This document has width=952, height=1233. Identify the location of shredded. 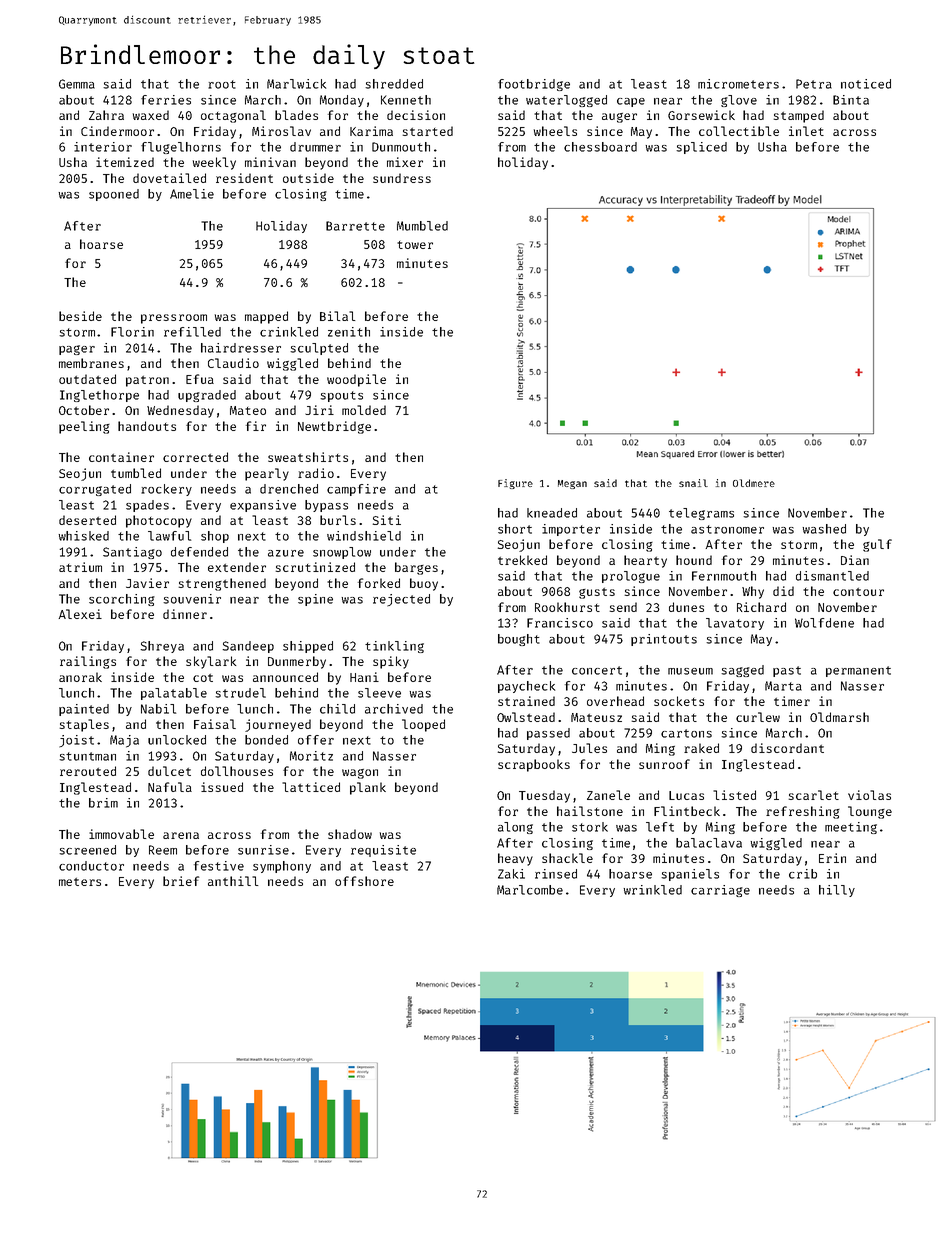
(394, 84).
